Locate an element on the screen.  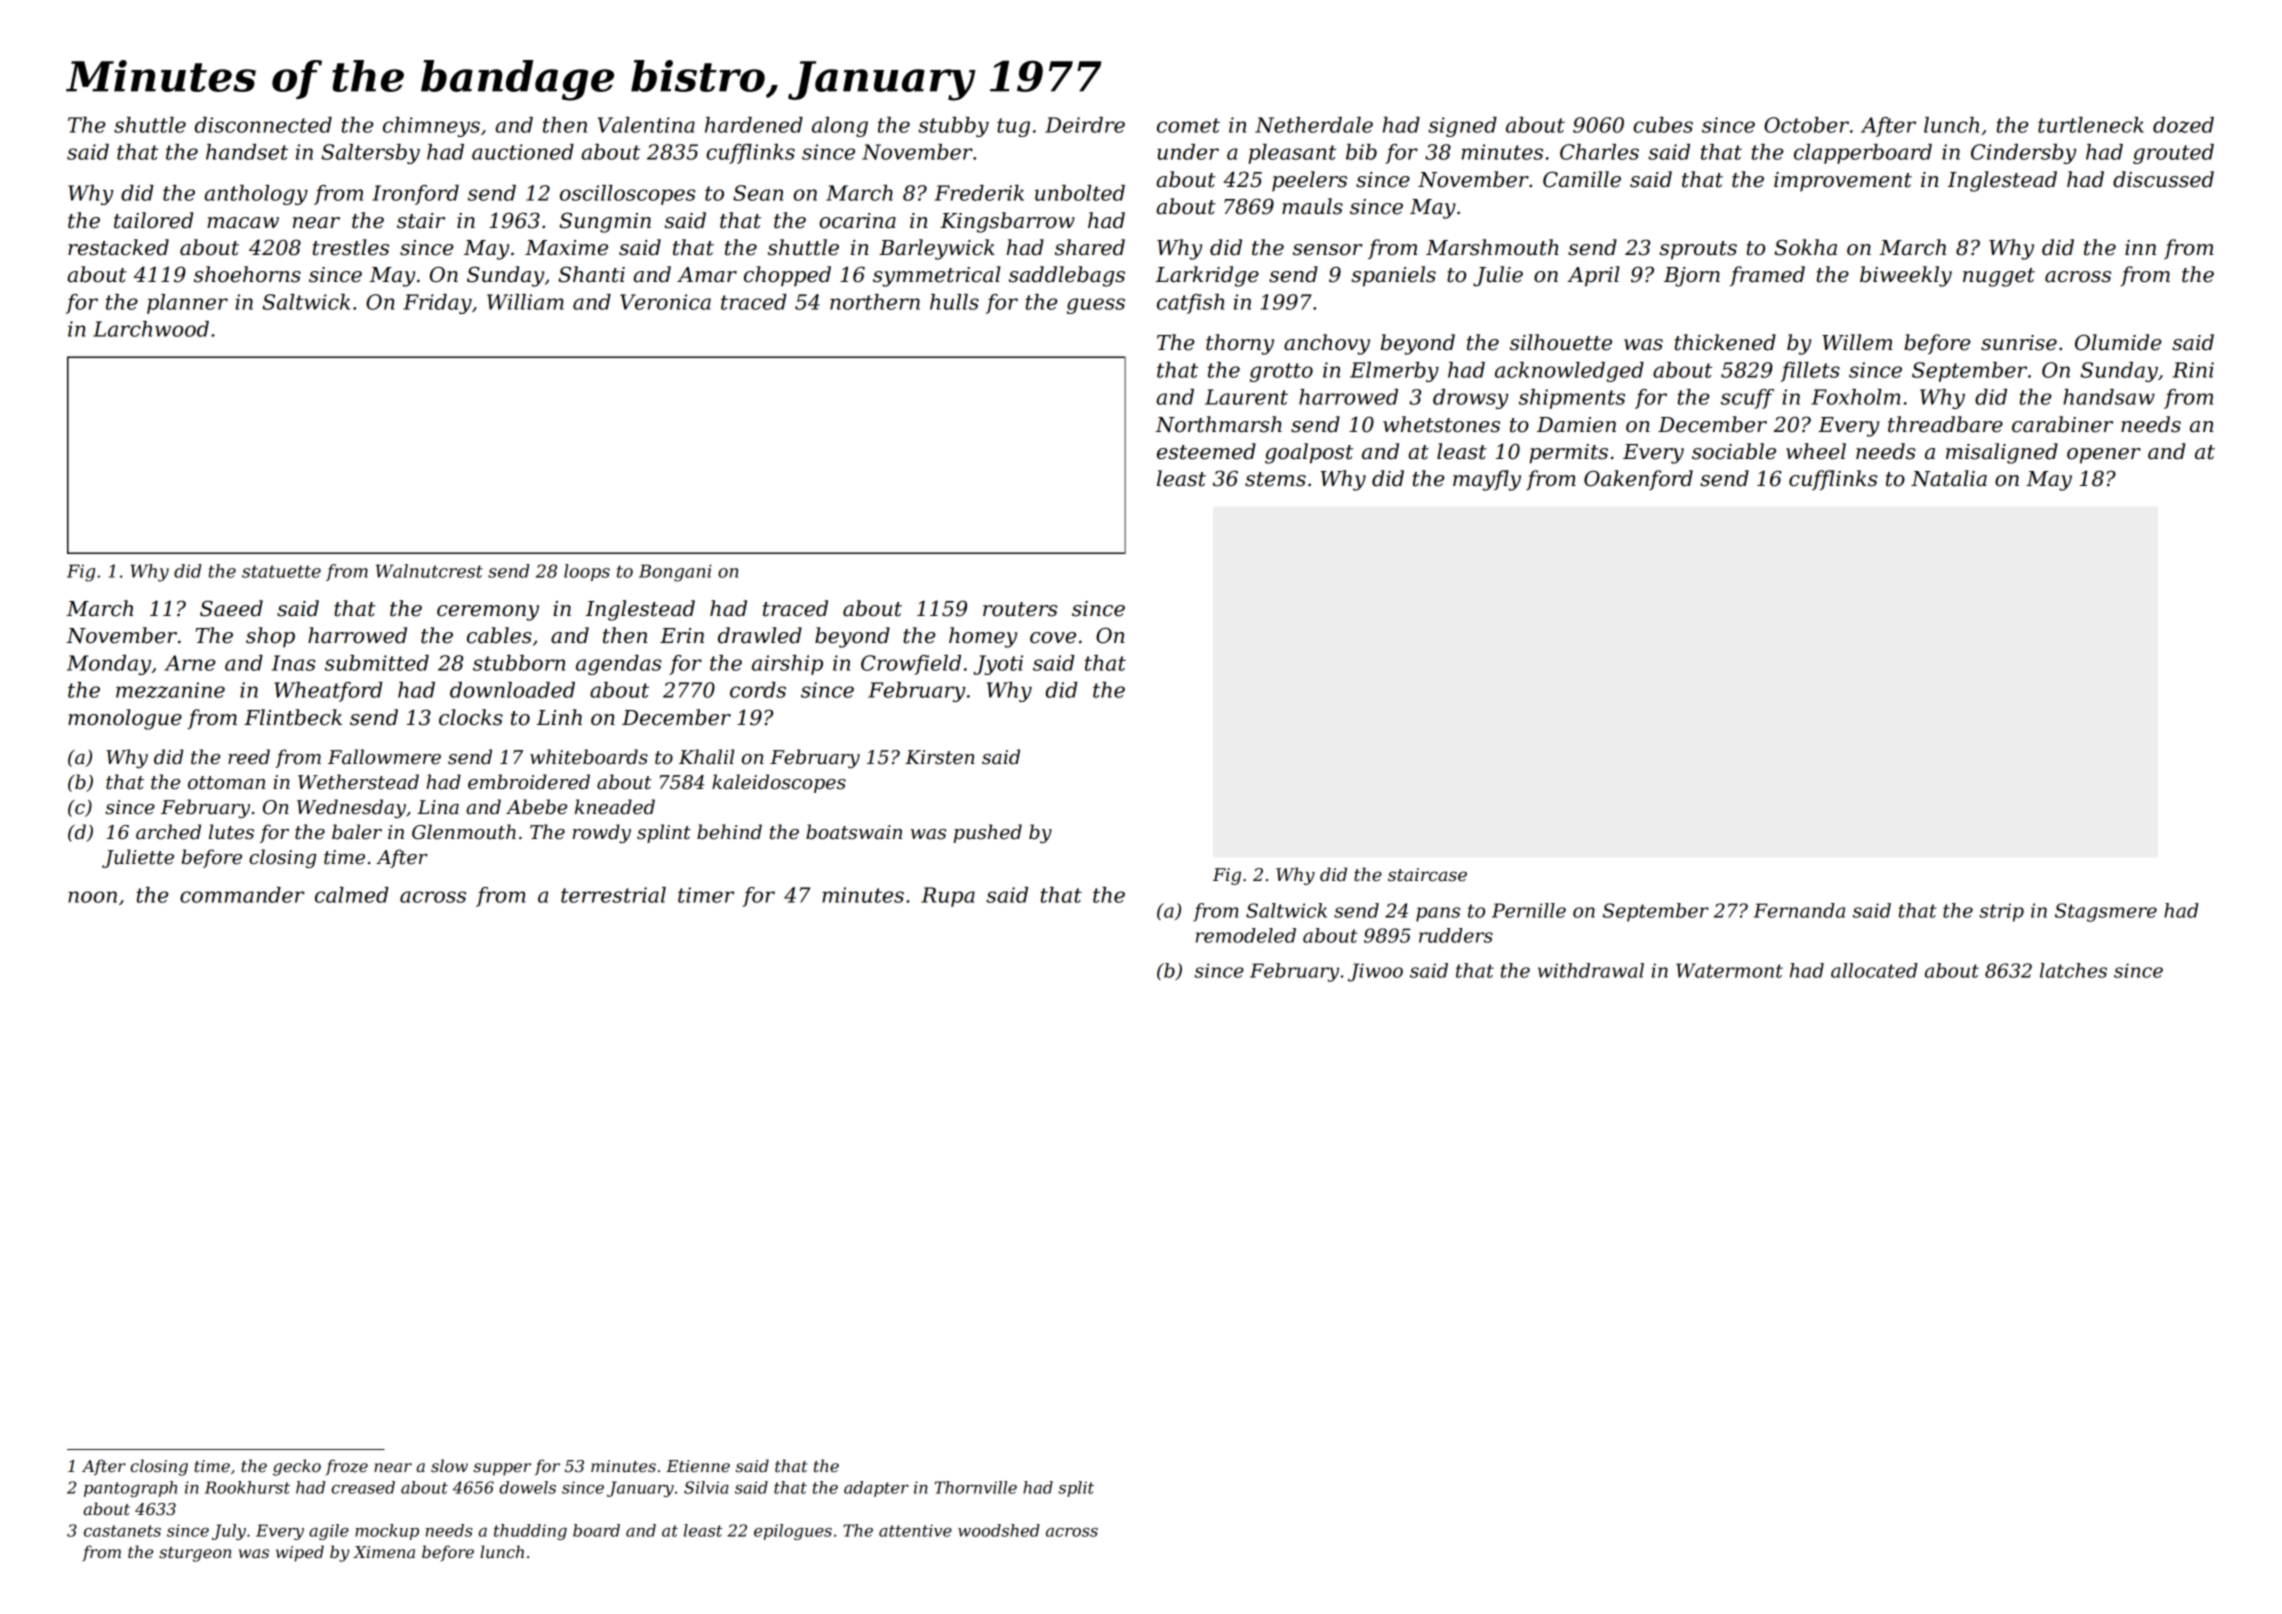
wheel is located at coordinates (1816, 451).
